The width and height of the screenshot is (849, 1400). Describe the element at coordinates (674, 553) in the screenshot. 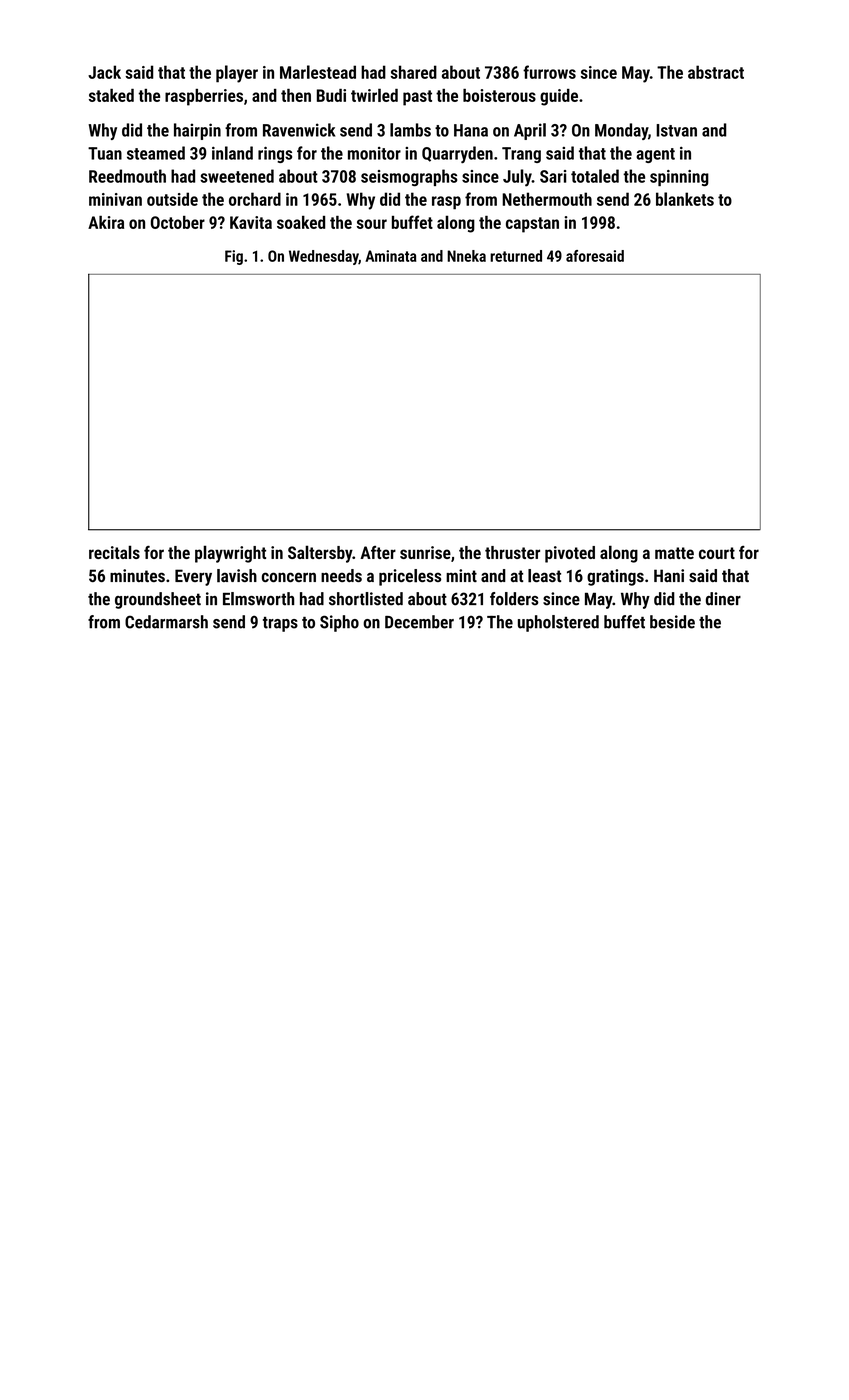

I see `matte` at that location.
